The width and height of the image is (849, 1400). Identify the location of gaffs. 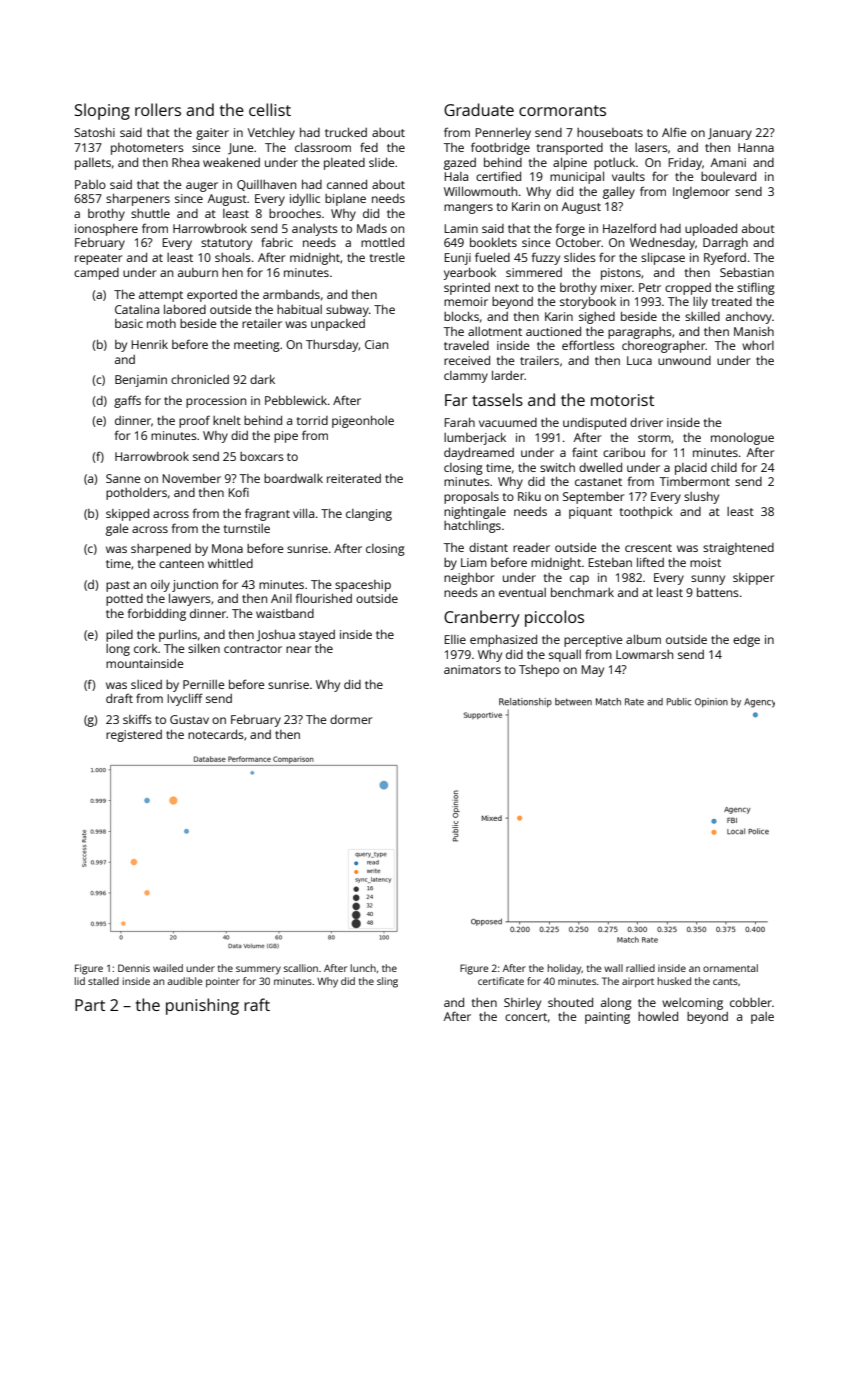
(127, 401).
